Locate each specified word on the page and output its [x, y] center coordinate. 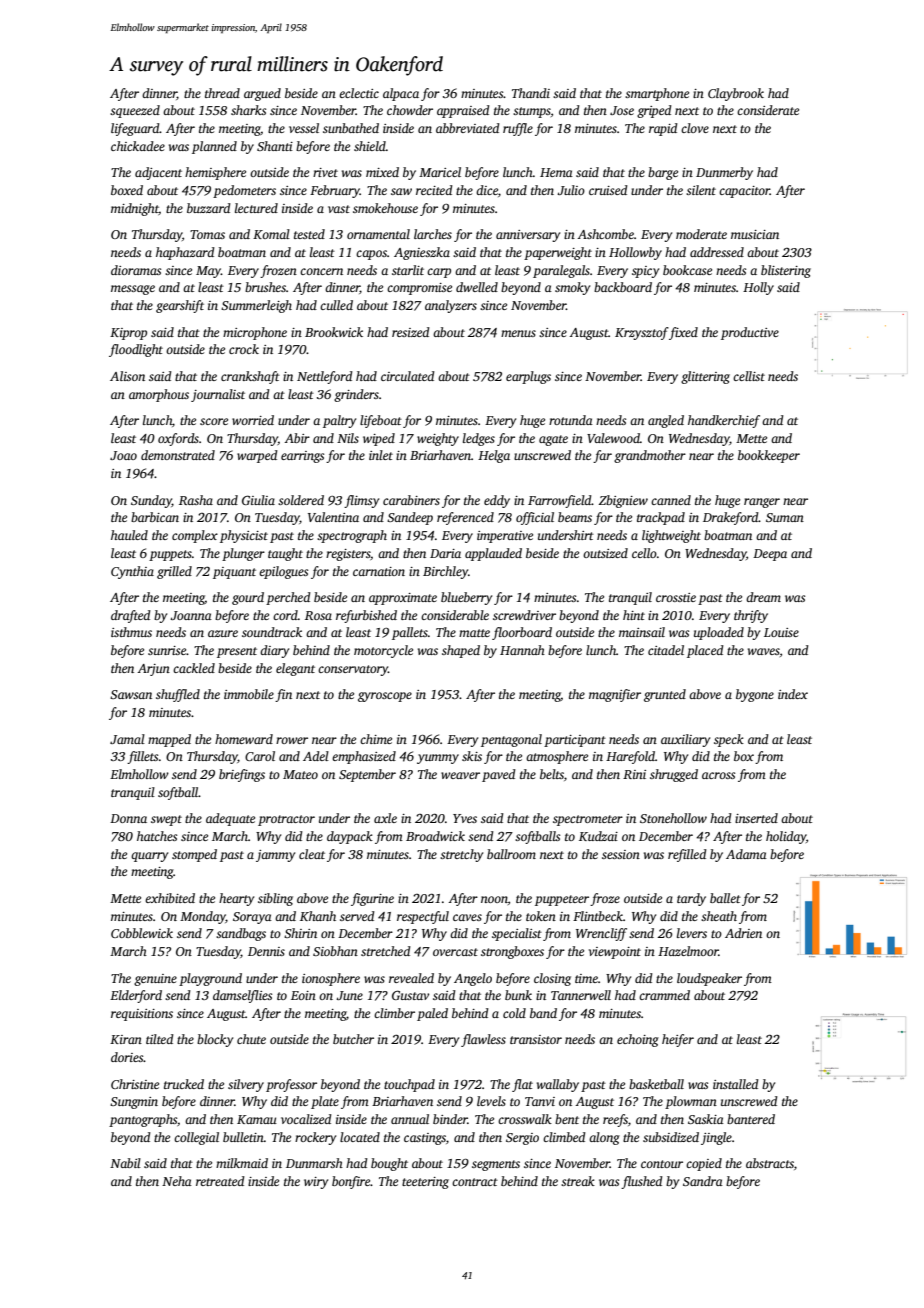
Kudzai [598, 836]
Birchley [445, 572]
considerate [768, 110]
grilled [174, 572]
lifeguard [135, 129]
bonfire [351, 1182]
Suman [785, 517]
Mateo [300, 774]
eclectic [359, 93]
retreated [220, 1181]
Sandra [703, 1181]
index [793, 694]
